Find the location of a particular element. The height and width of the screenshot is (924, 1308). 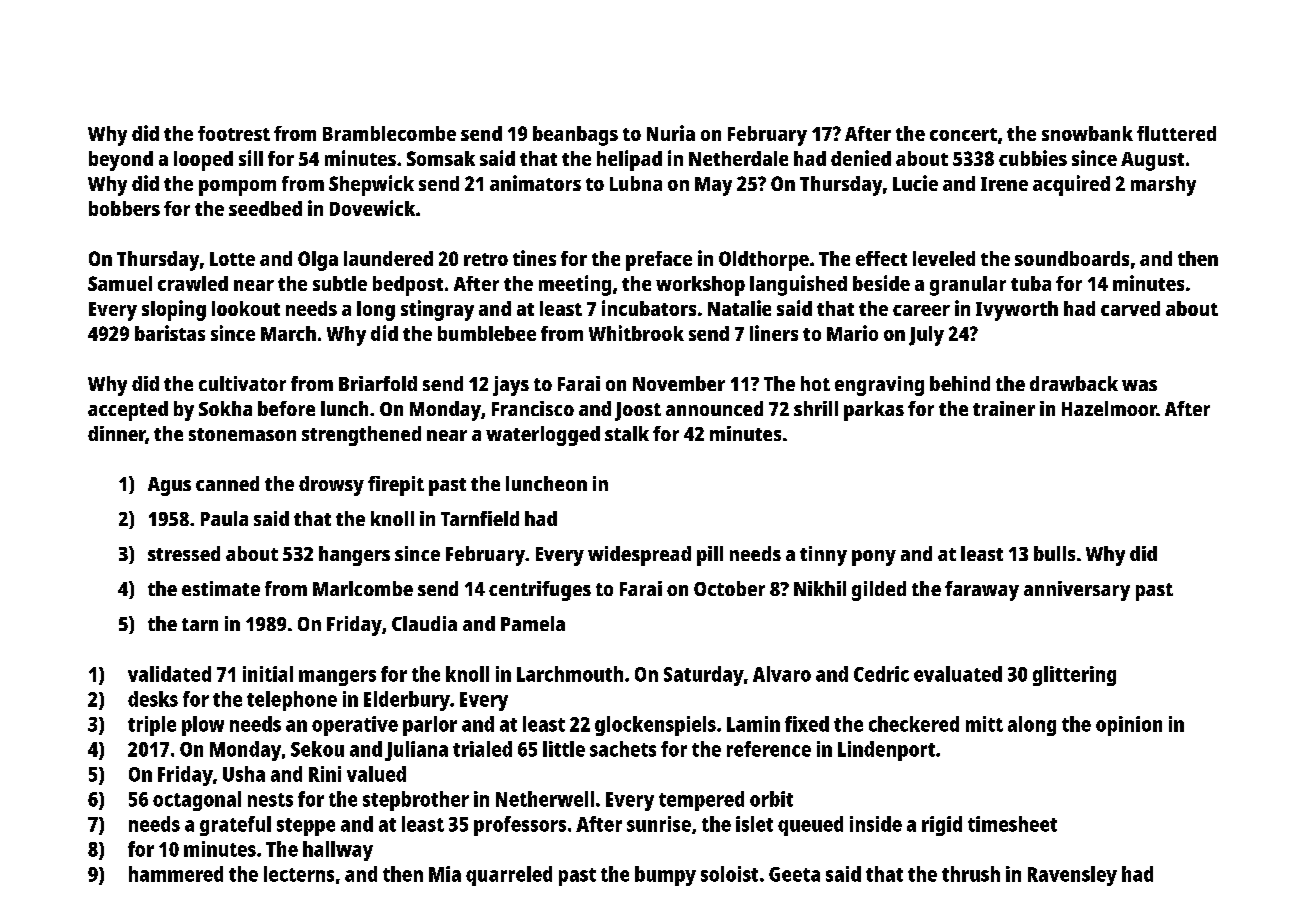

rigid is located at coordinates (942, 826).
